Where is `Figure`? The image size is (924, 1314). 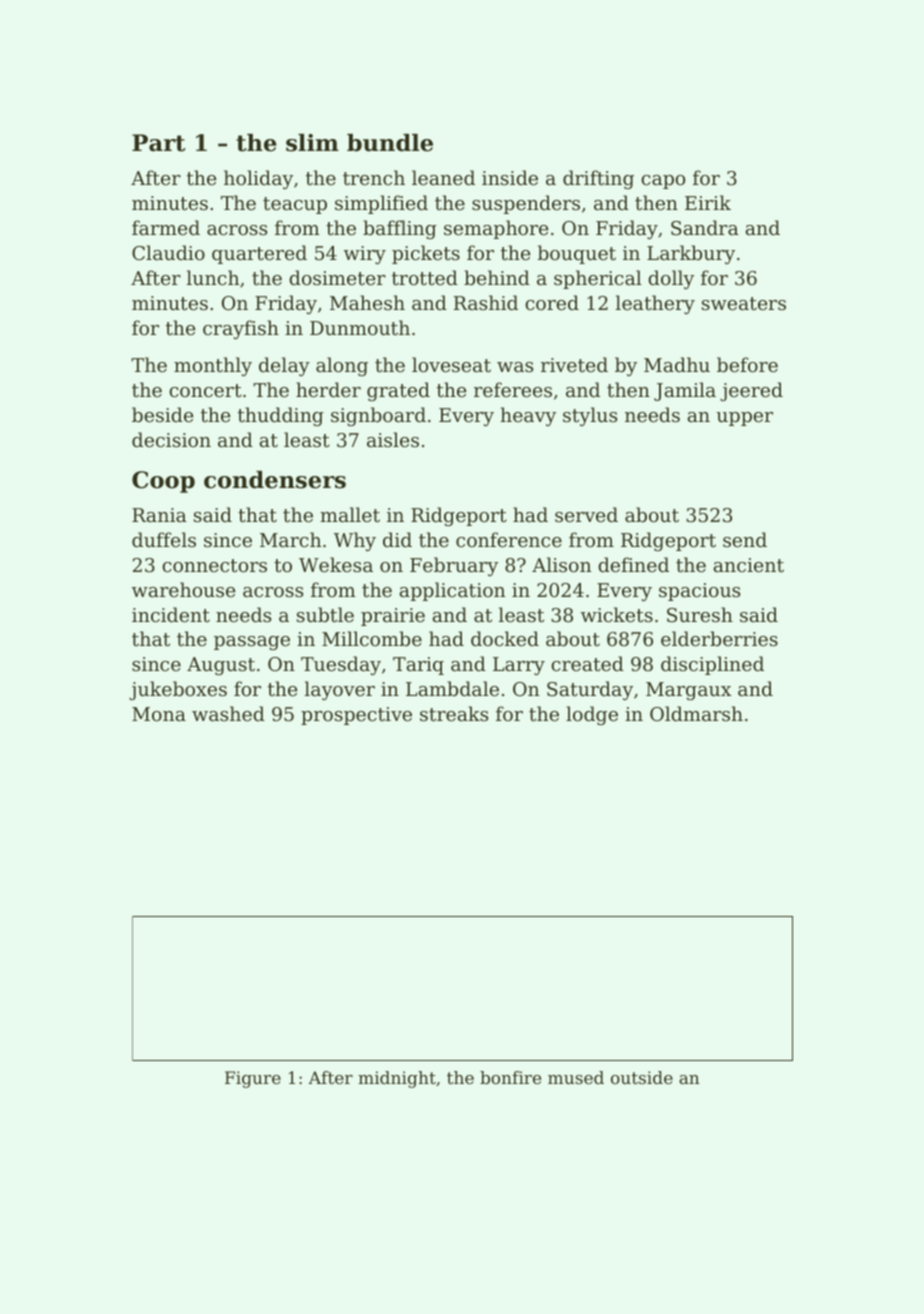
Figure is located at coordinates (253, 1079).
